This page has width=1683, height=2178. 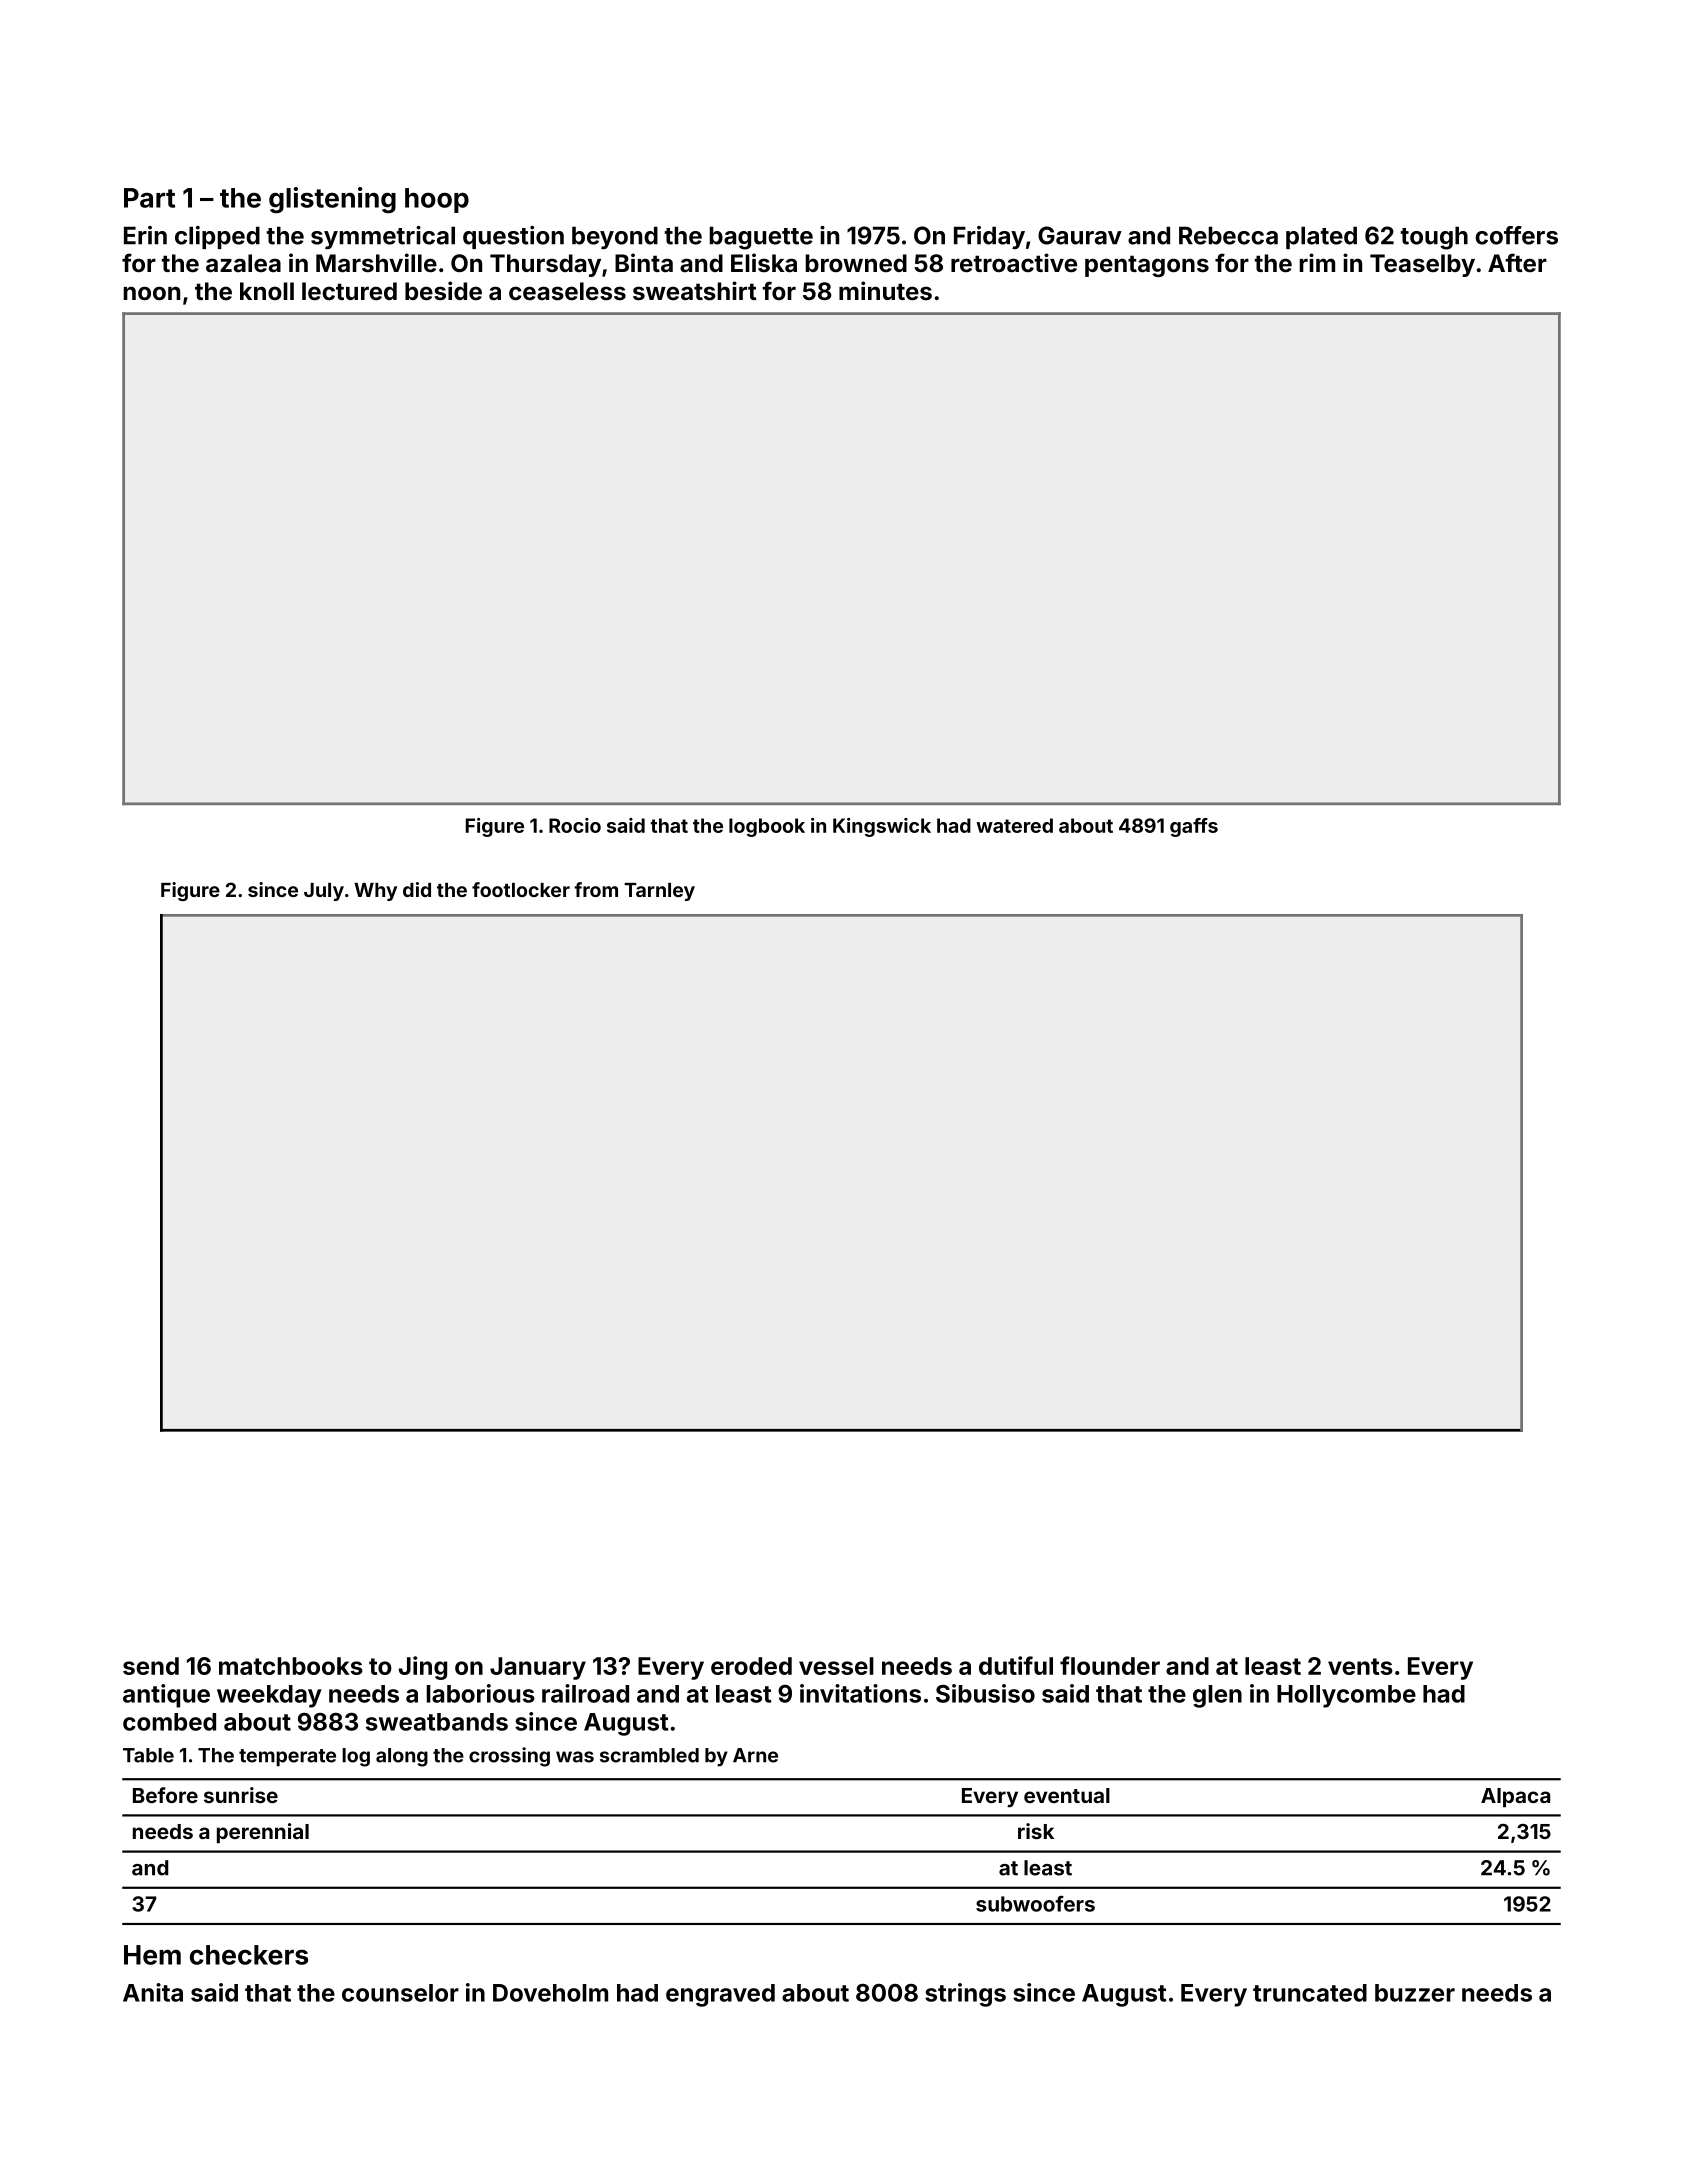 What do you see at coordinates (761, 238) in the page?
I see `baguette` at bounding box center [761, 238].
